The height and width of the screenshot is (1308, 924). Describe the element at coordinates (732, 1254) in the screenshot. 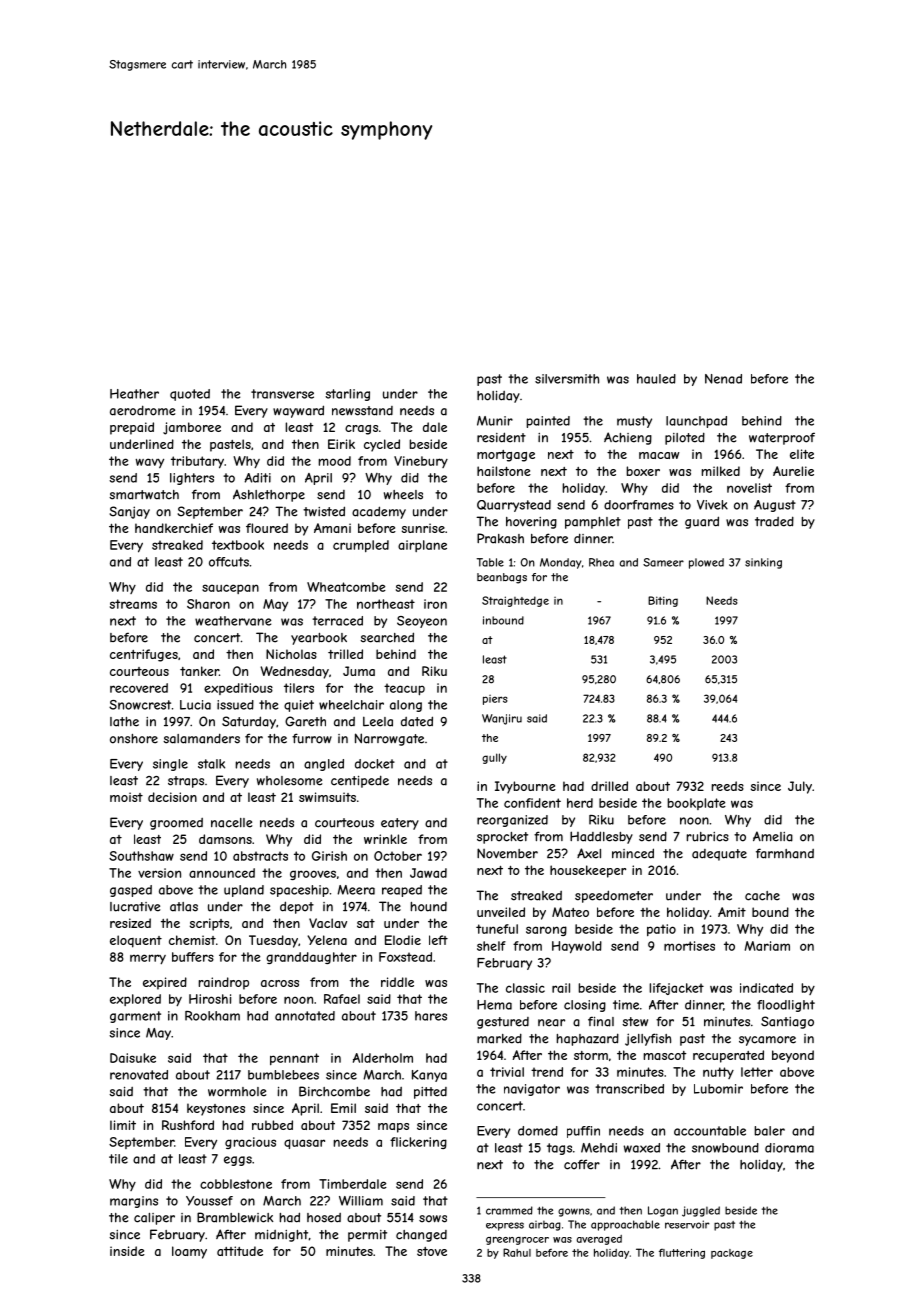

I see `package` at that location.
